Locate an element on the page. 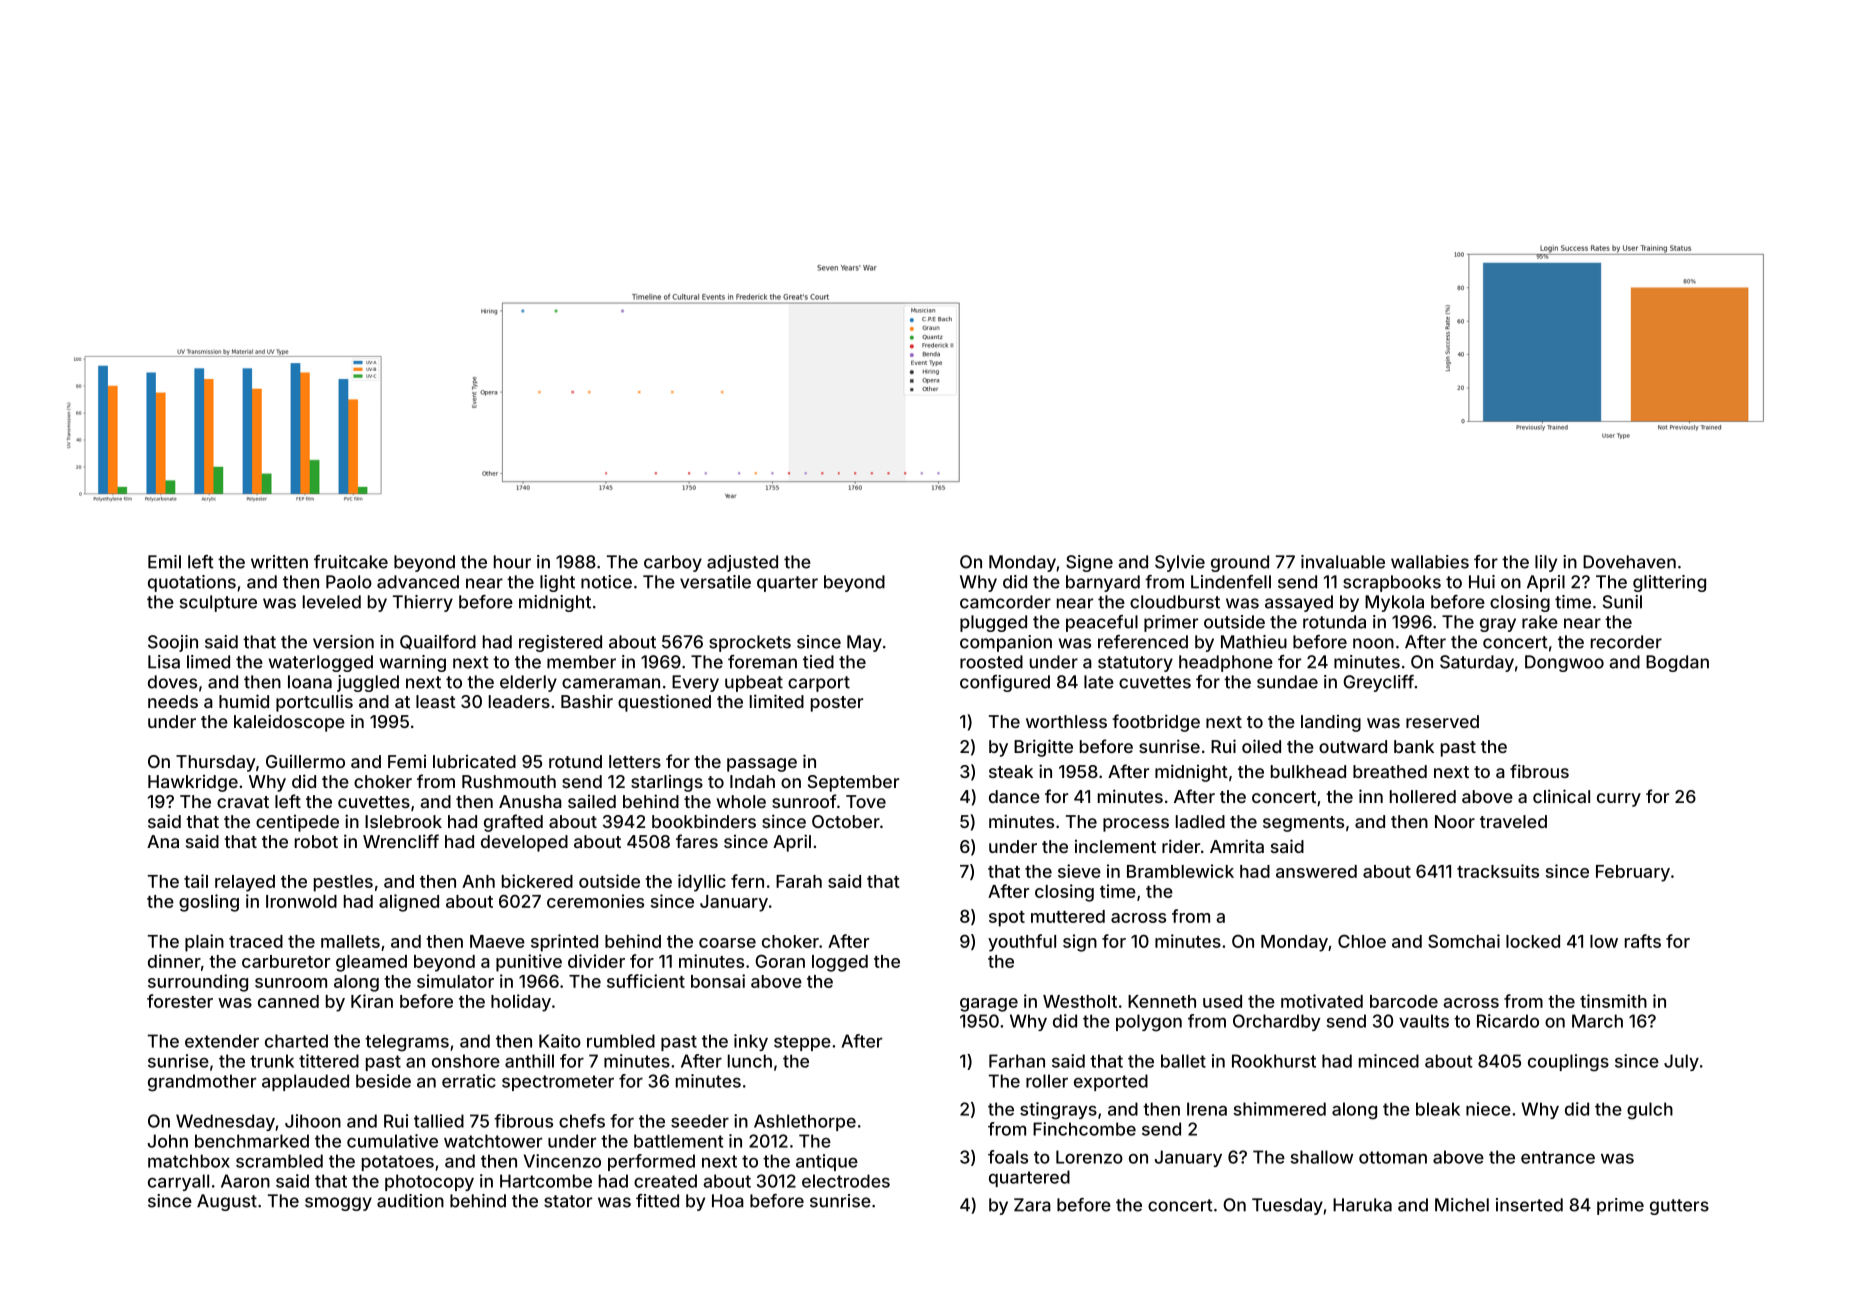  versatile is located at coordinates (715, 582).
